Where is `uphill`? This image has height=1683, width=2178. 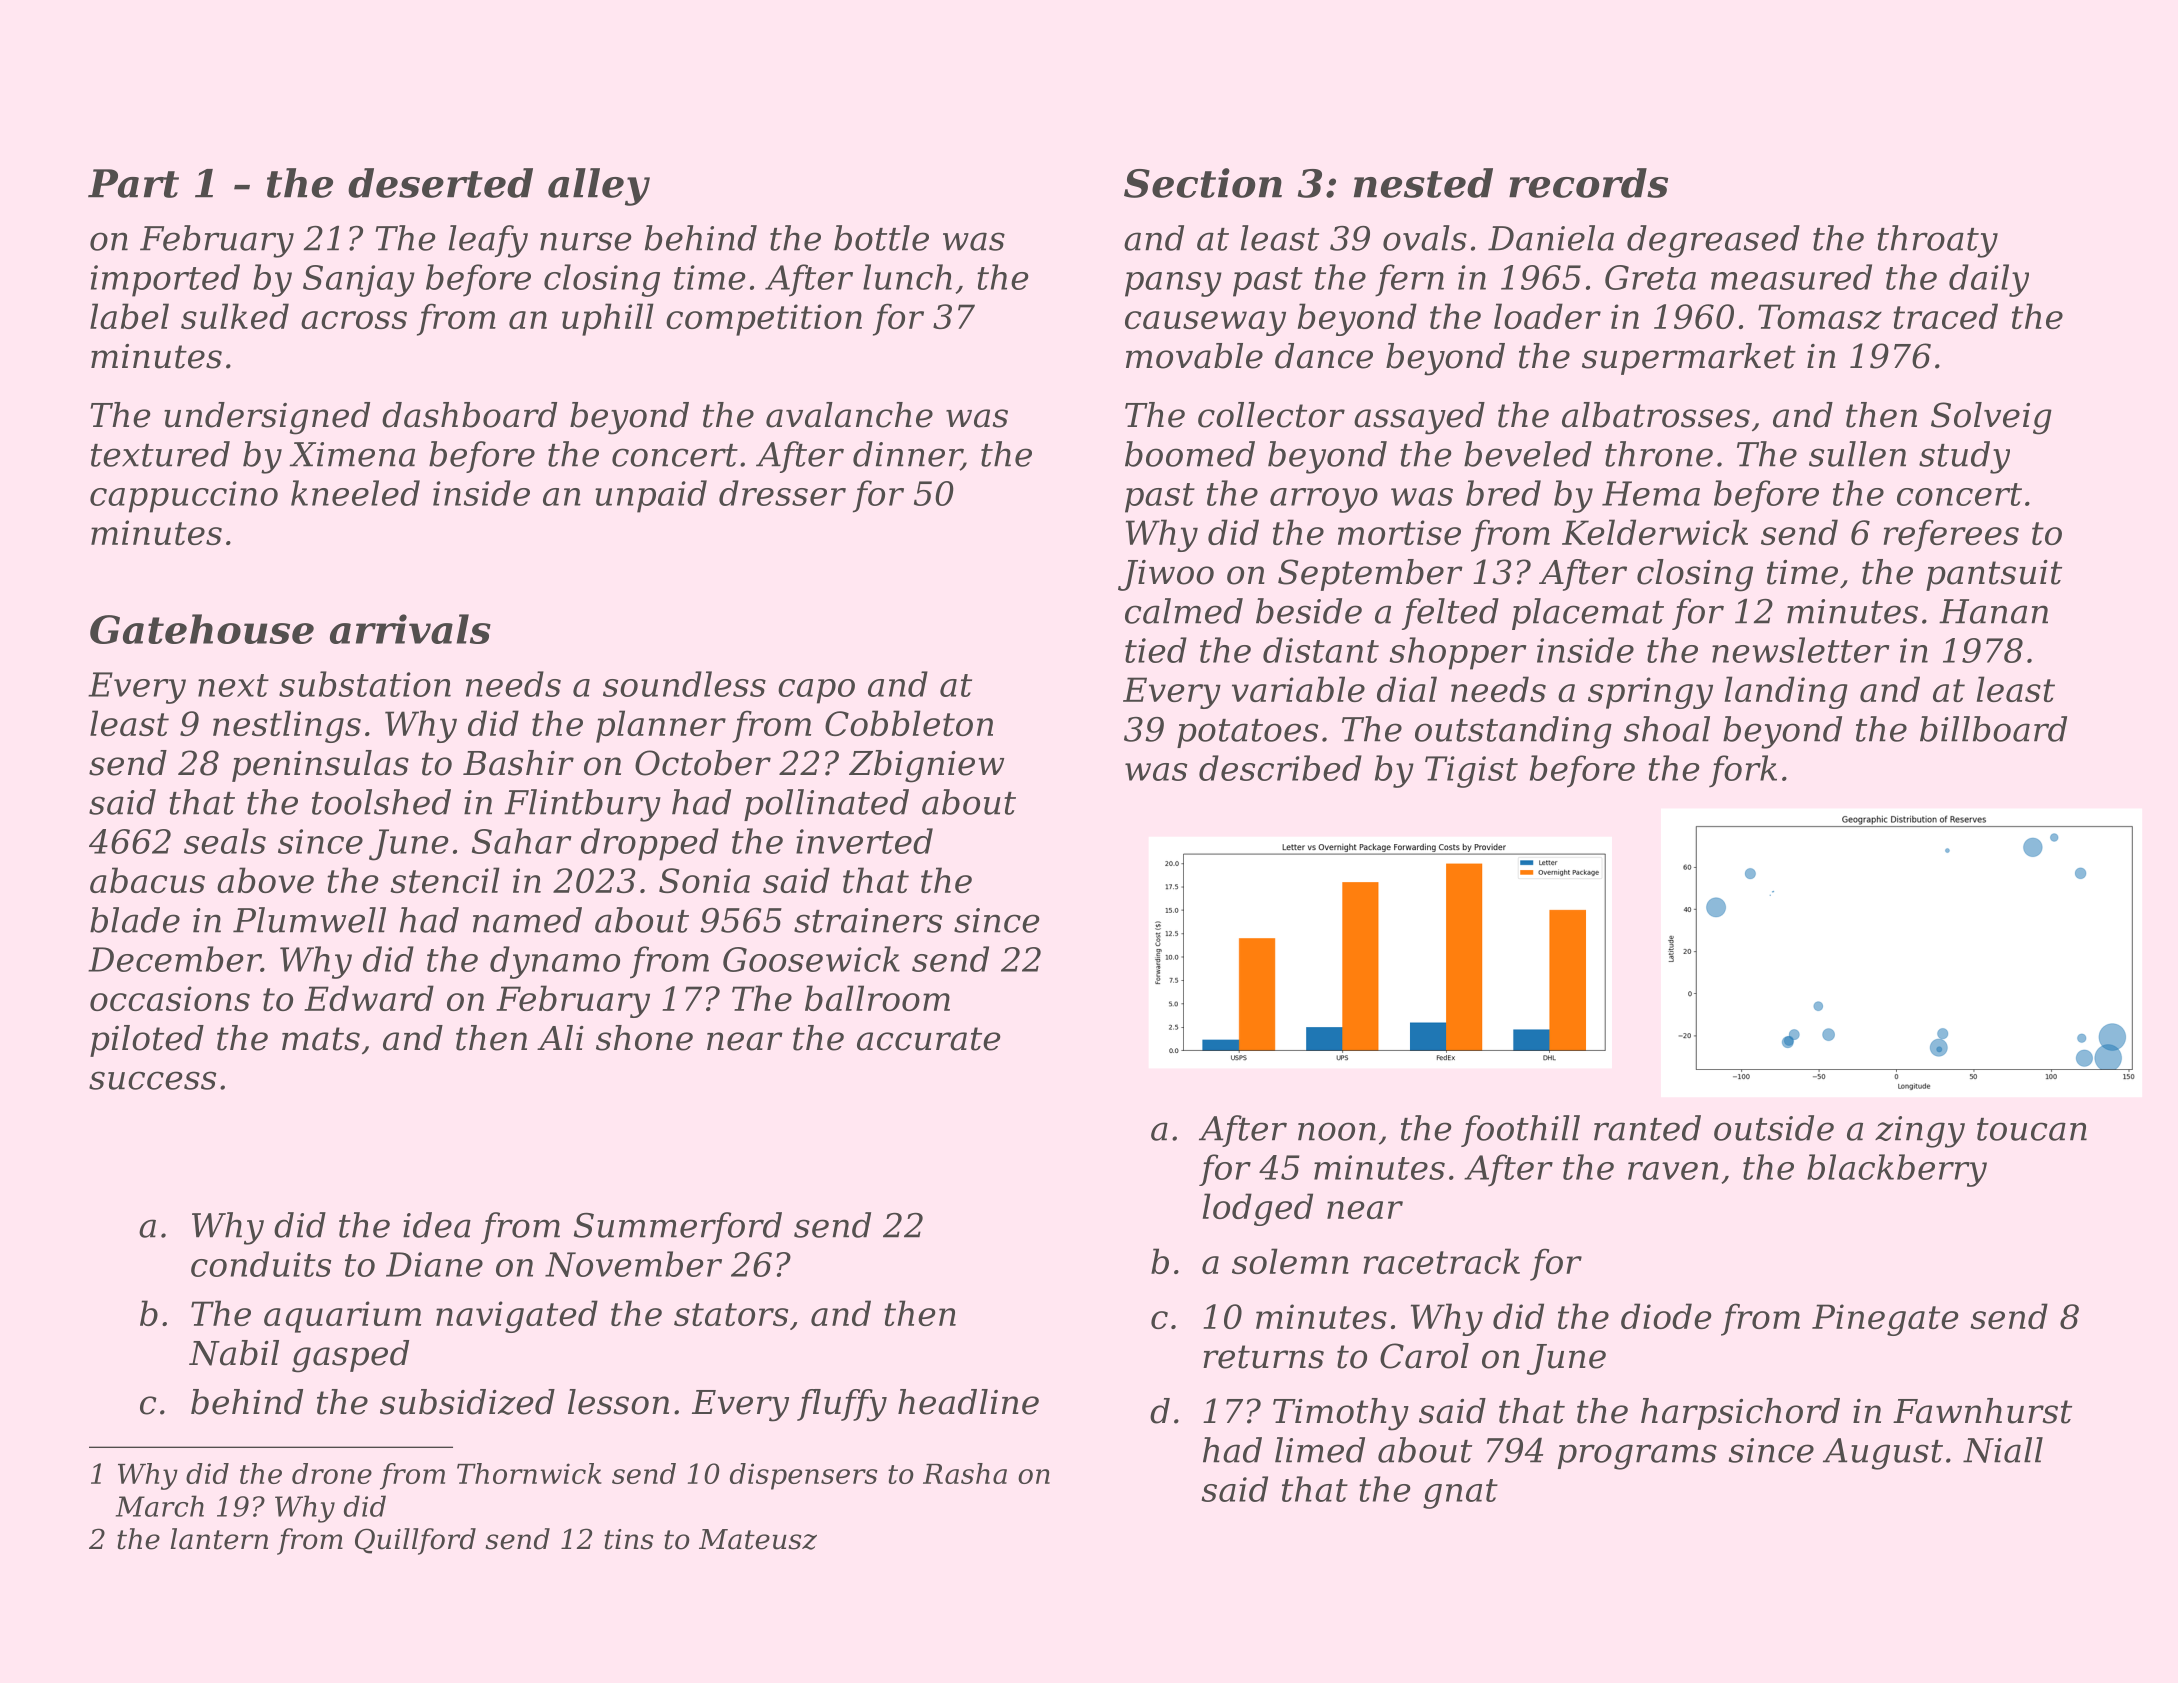
uphill is located at coordinates (608, 319).
